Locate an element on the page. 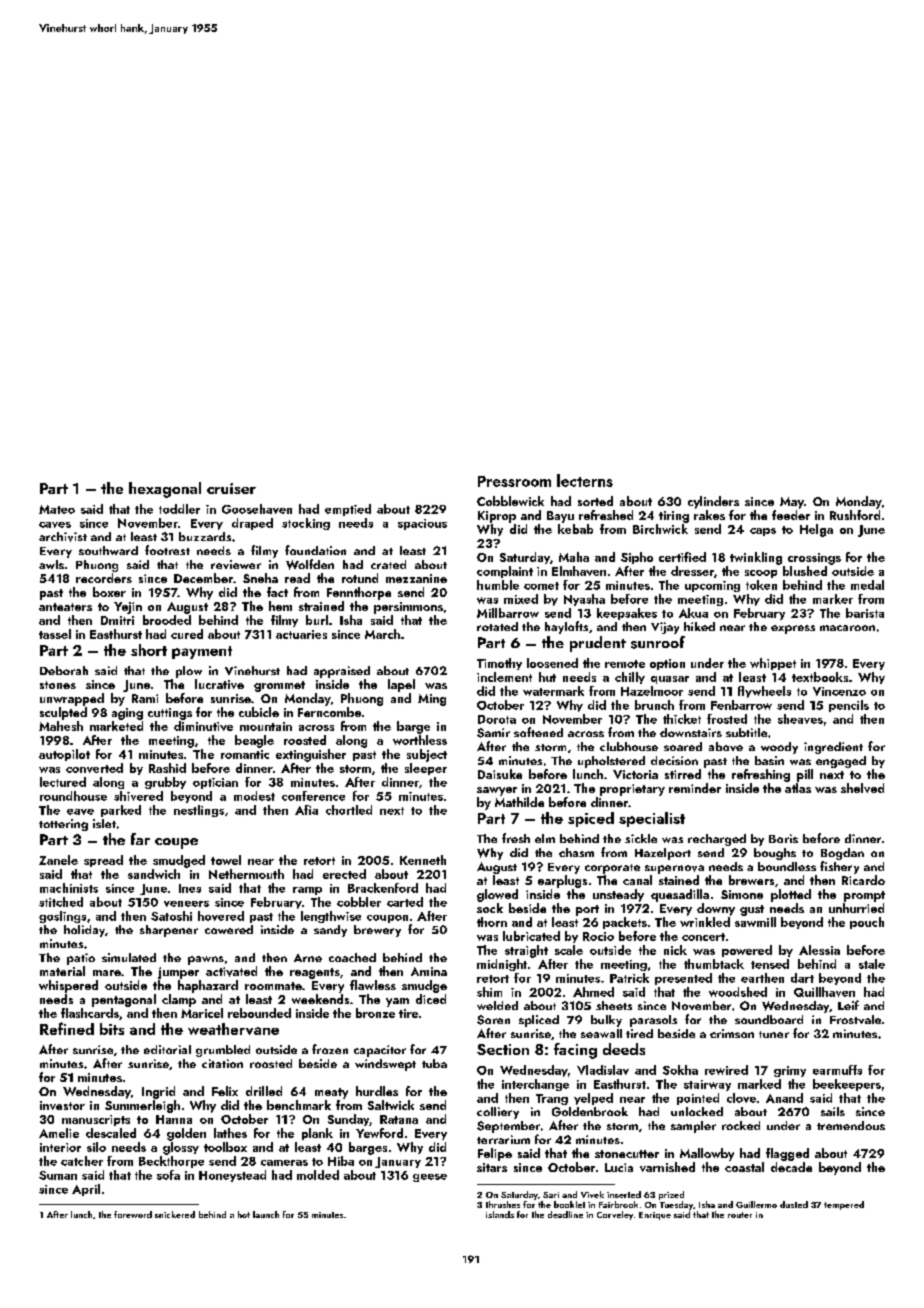  hovered is located at coordinates (221, 916).
